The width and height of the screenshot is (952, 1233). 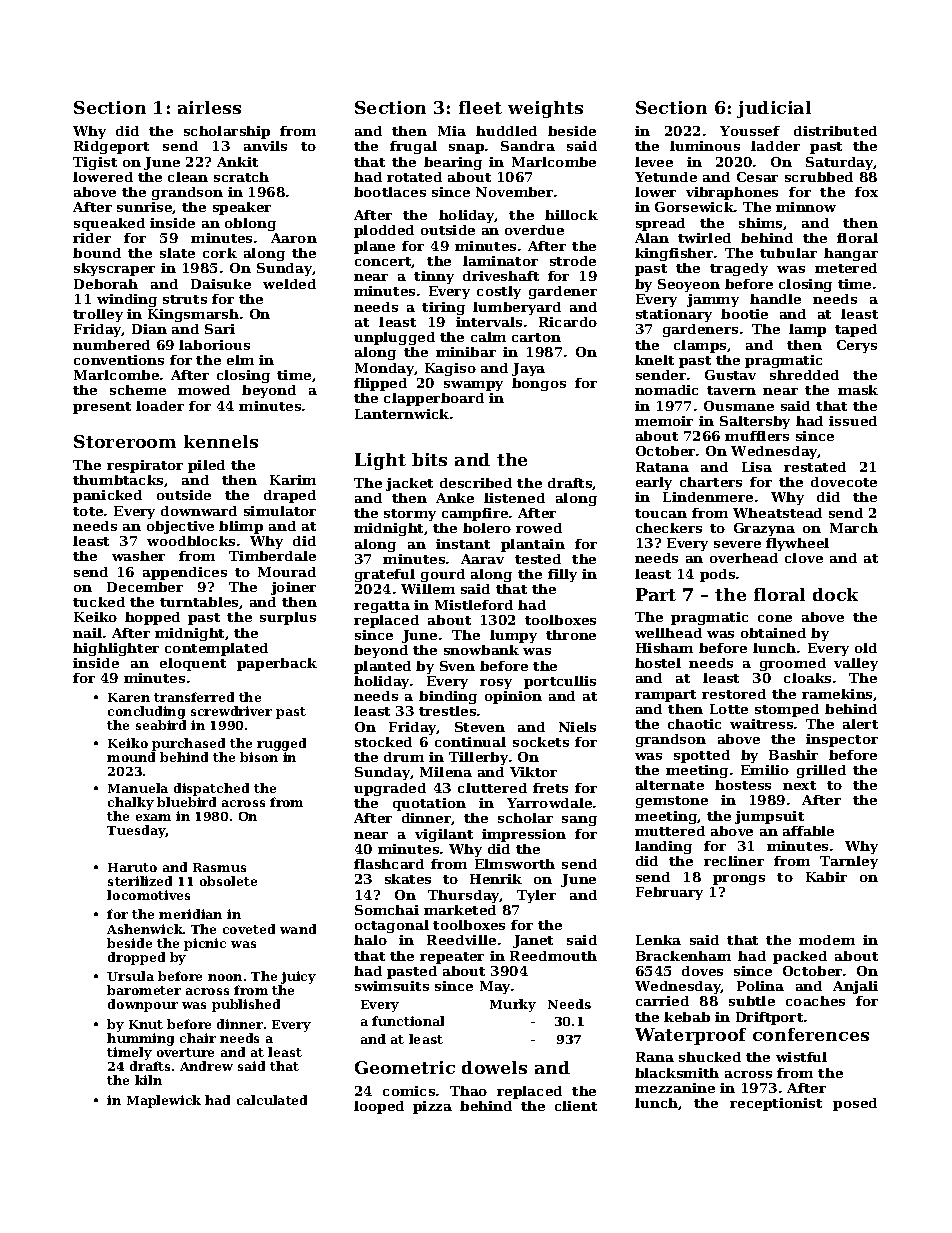 What do you see at coordinates (392, 986) in the screenshot?
I see `swimsuits` at bounding box center [392, 986].
